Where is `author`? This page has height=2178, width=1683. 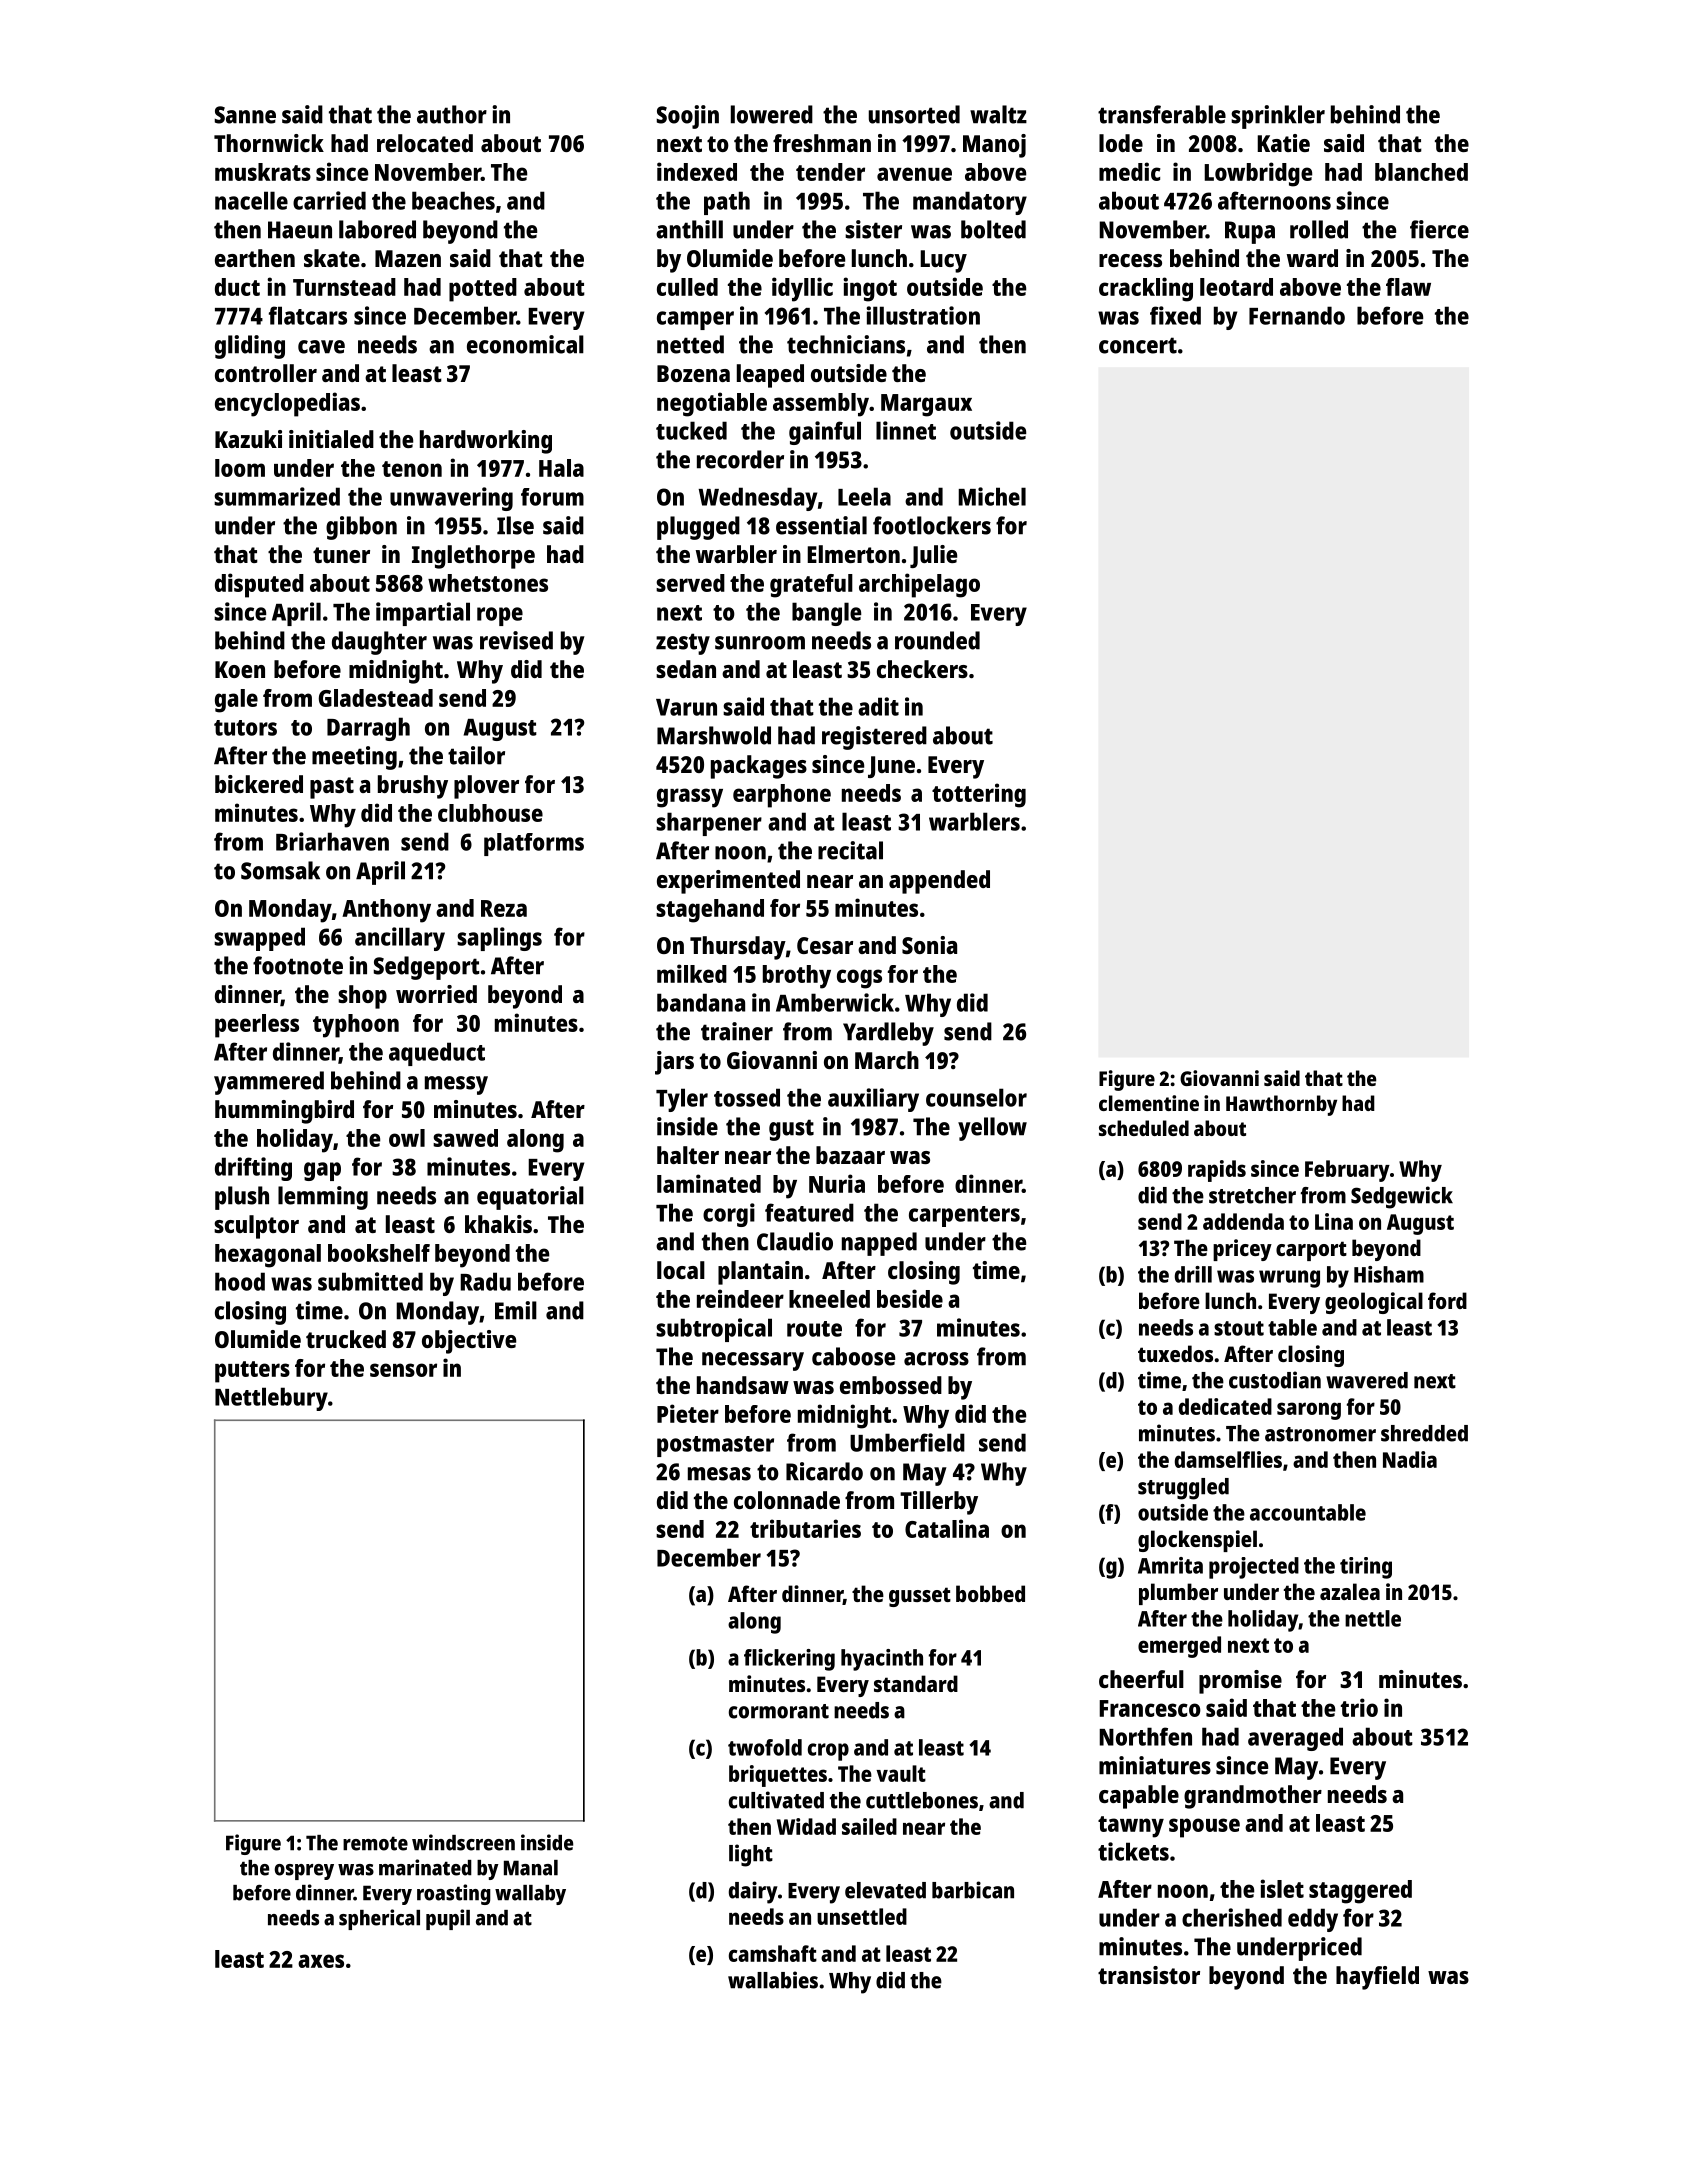
author is located at coordinates (452, 114).
